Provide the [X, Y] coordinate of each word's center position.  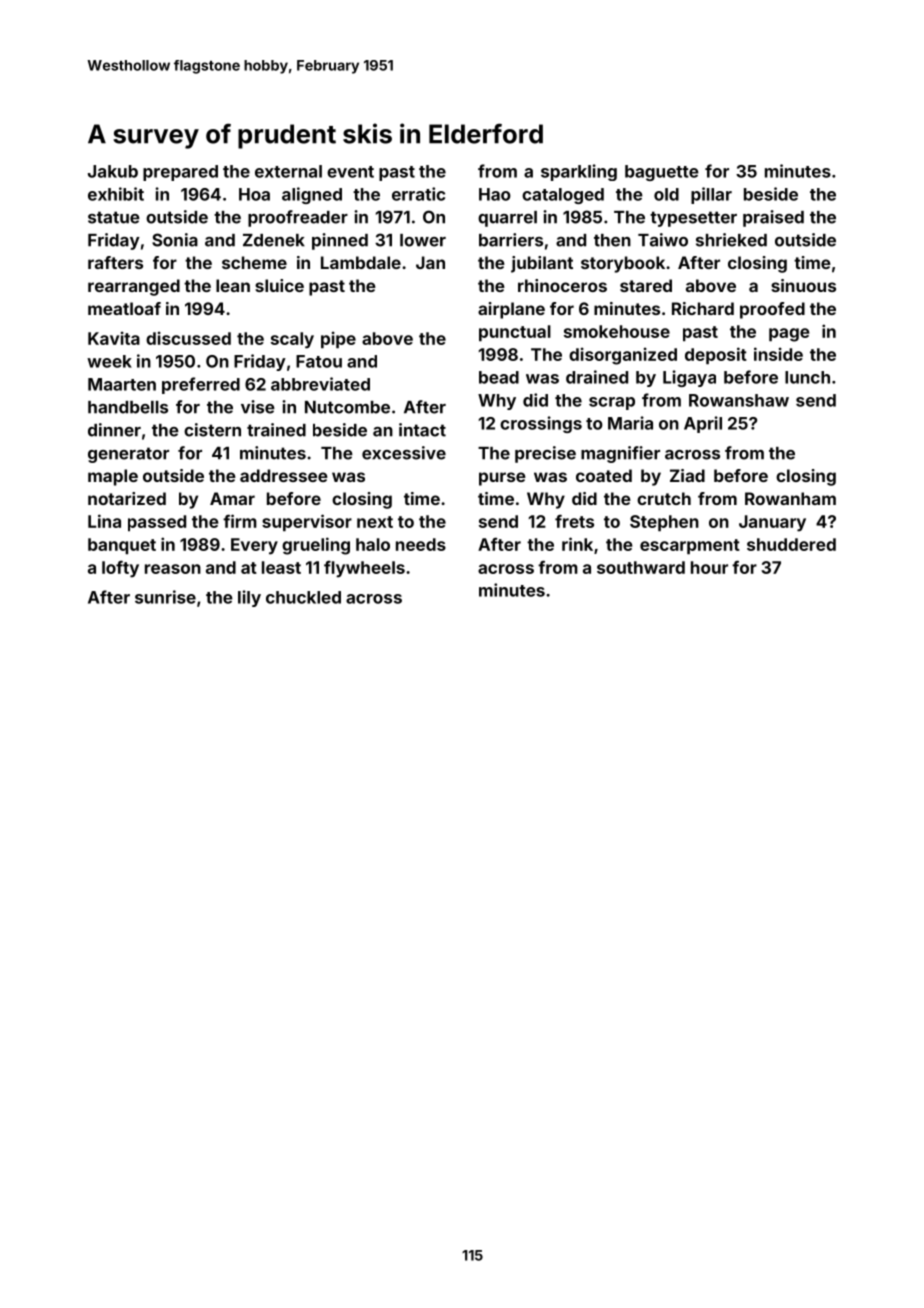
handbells [128, 407]
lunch [807, 377]
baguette [662, 173]
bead [499, 377]
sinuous [803, 285]
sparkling [579, 172]
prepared [180, 173]
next [375, 522]
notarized [127, 498]
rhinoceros [562, 285]
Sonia [175, 240]
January [772, 523]
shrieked [731, 240]
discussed [188, 338]
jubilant [542, 264]
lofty [120, 569]
